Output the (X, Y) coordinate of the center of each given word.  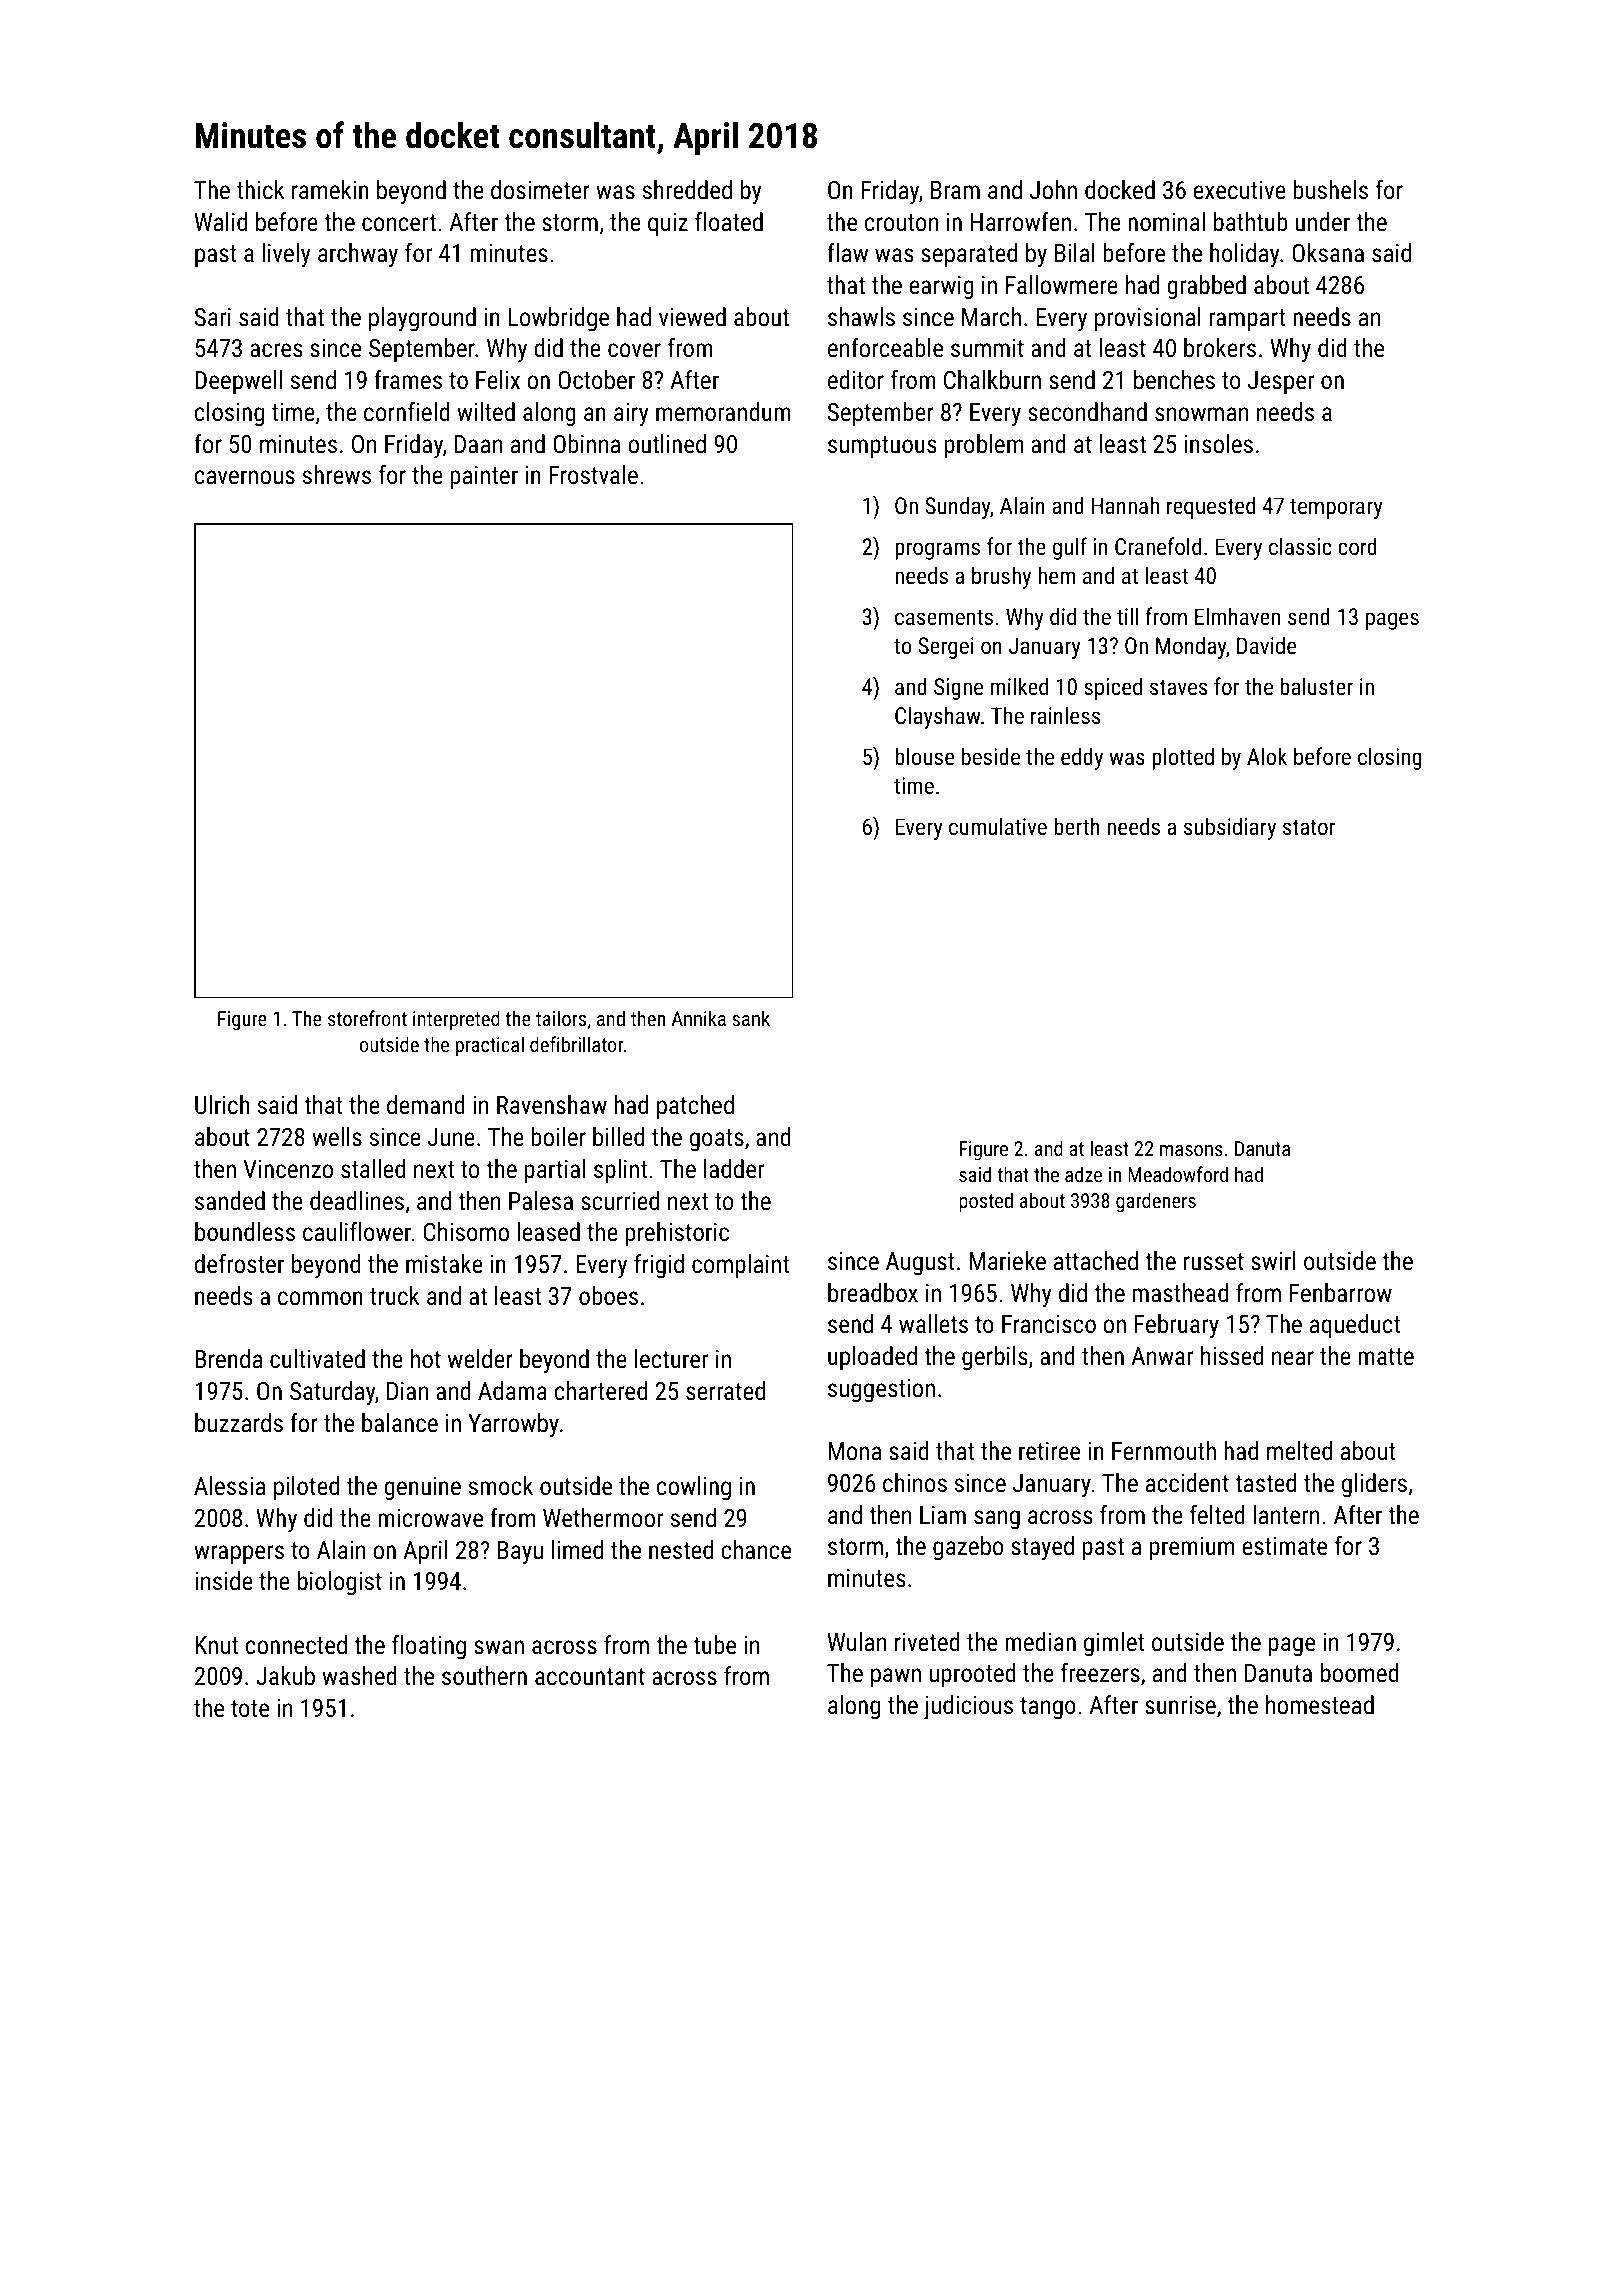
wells (337, 1136)
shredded (687, 189)
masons (1191, 1150)
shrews (337, 474)
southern (484, 1675)
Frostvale (593, 474)
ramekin (330, 189)
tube (714, 1644)
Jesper (1281, 382)
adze (1083, 1174)
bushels (1330, 189)
